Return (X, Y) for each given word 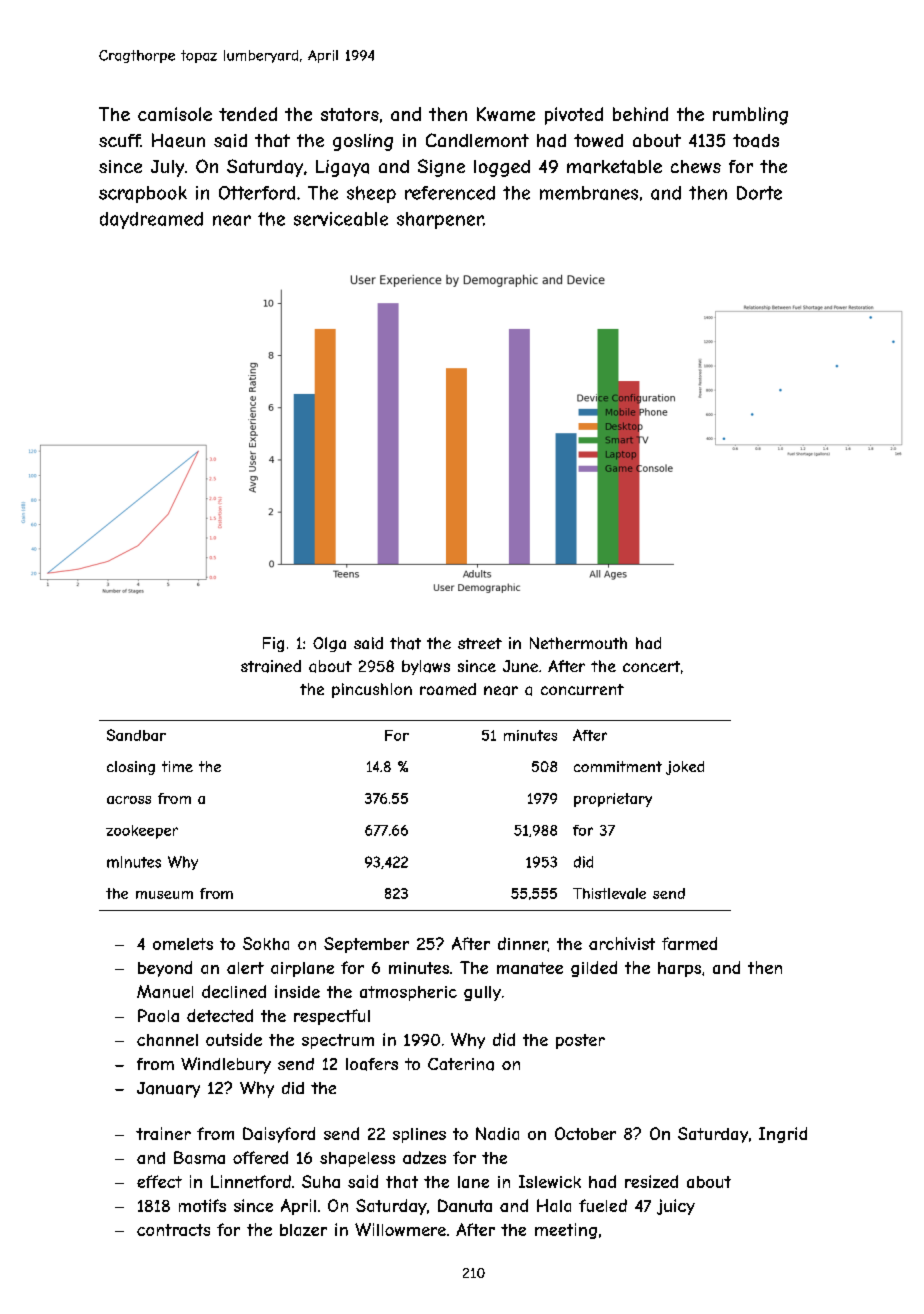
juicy (676, 1207)
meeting (566, 1231)
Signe (441, 168)
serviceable (341, 219)
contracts (173, 1230)
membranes (589, 193)
